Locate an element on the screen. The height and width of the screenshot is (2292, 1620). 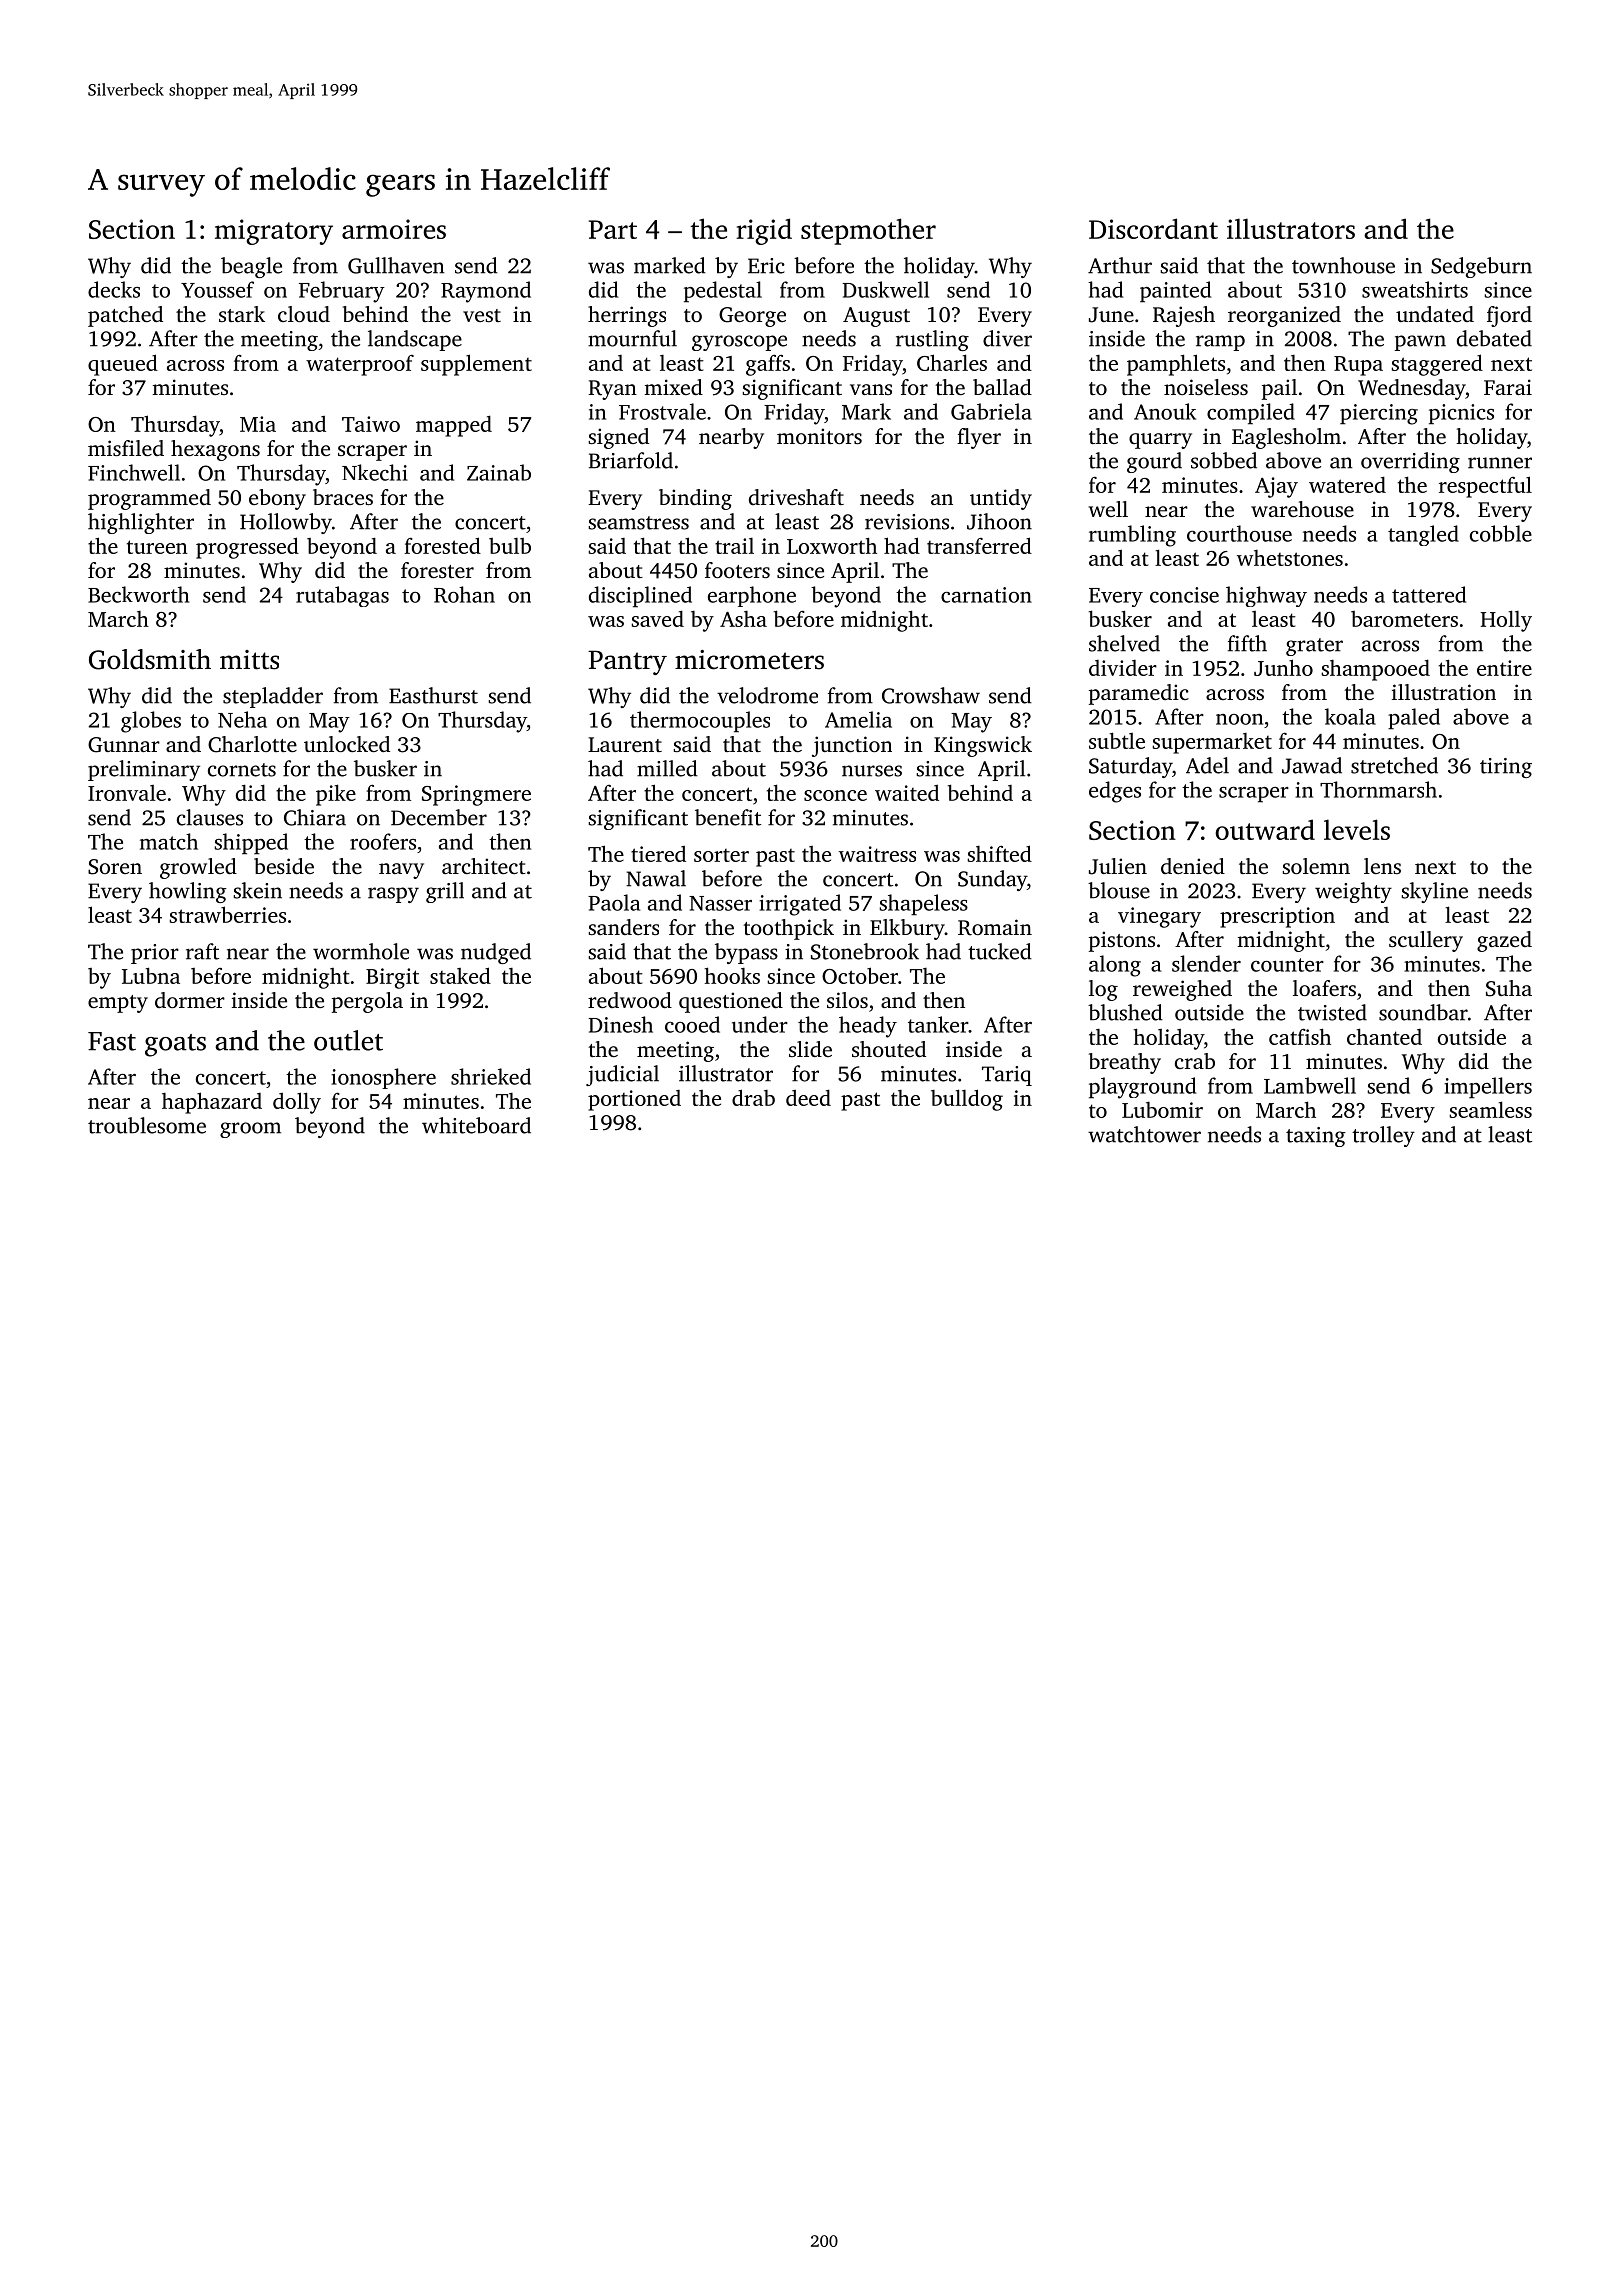
queued is located at coordinates (123, 365).
